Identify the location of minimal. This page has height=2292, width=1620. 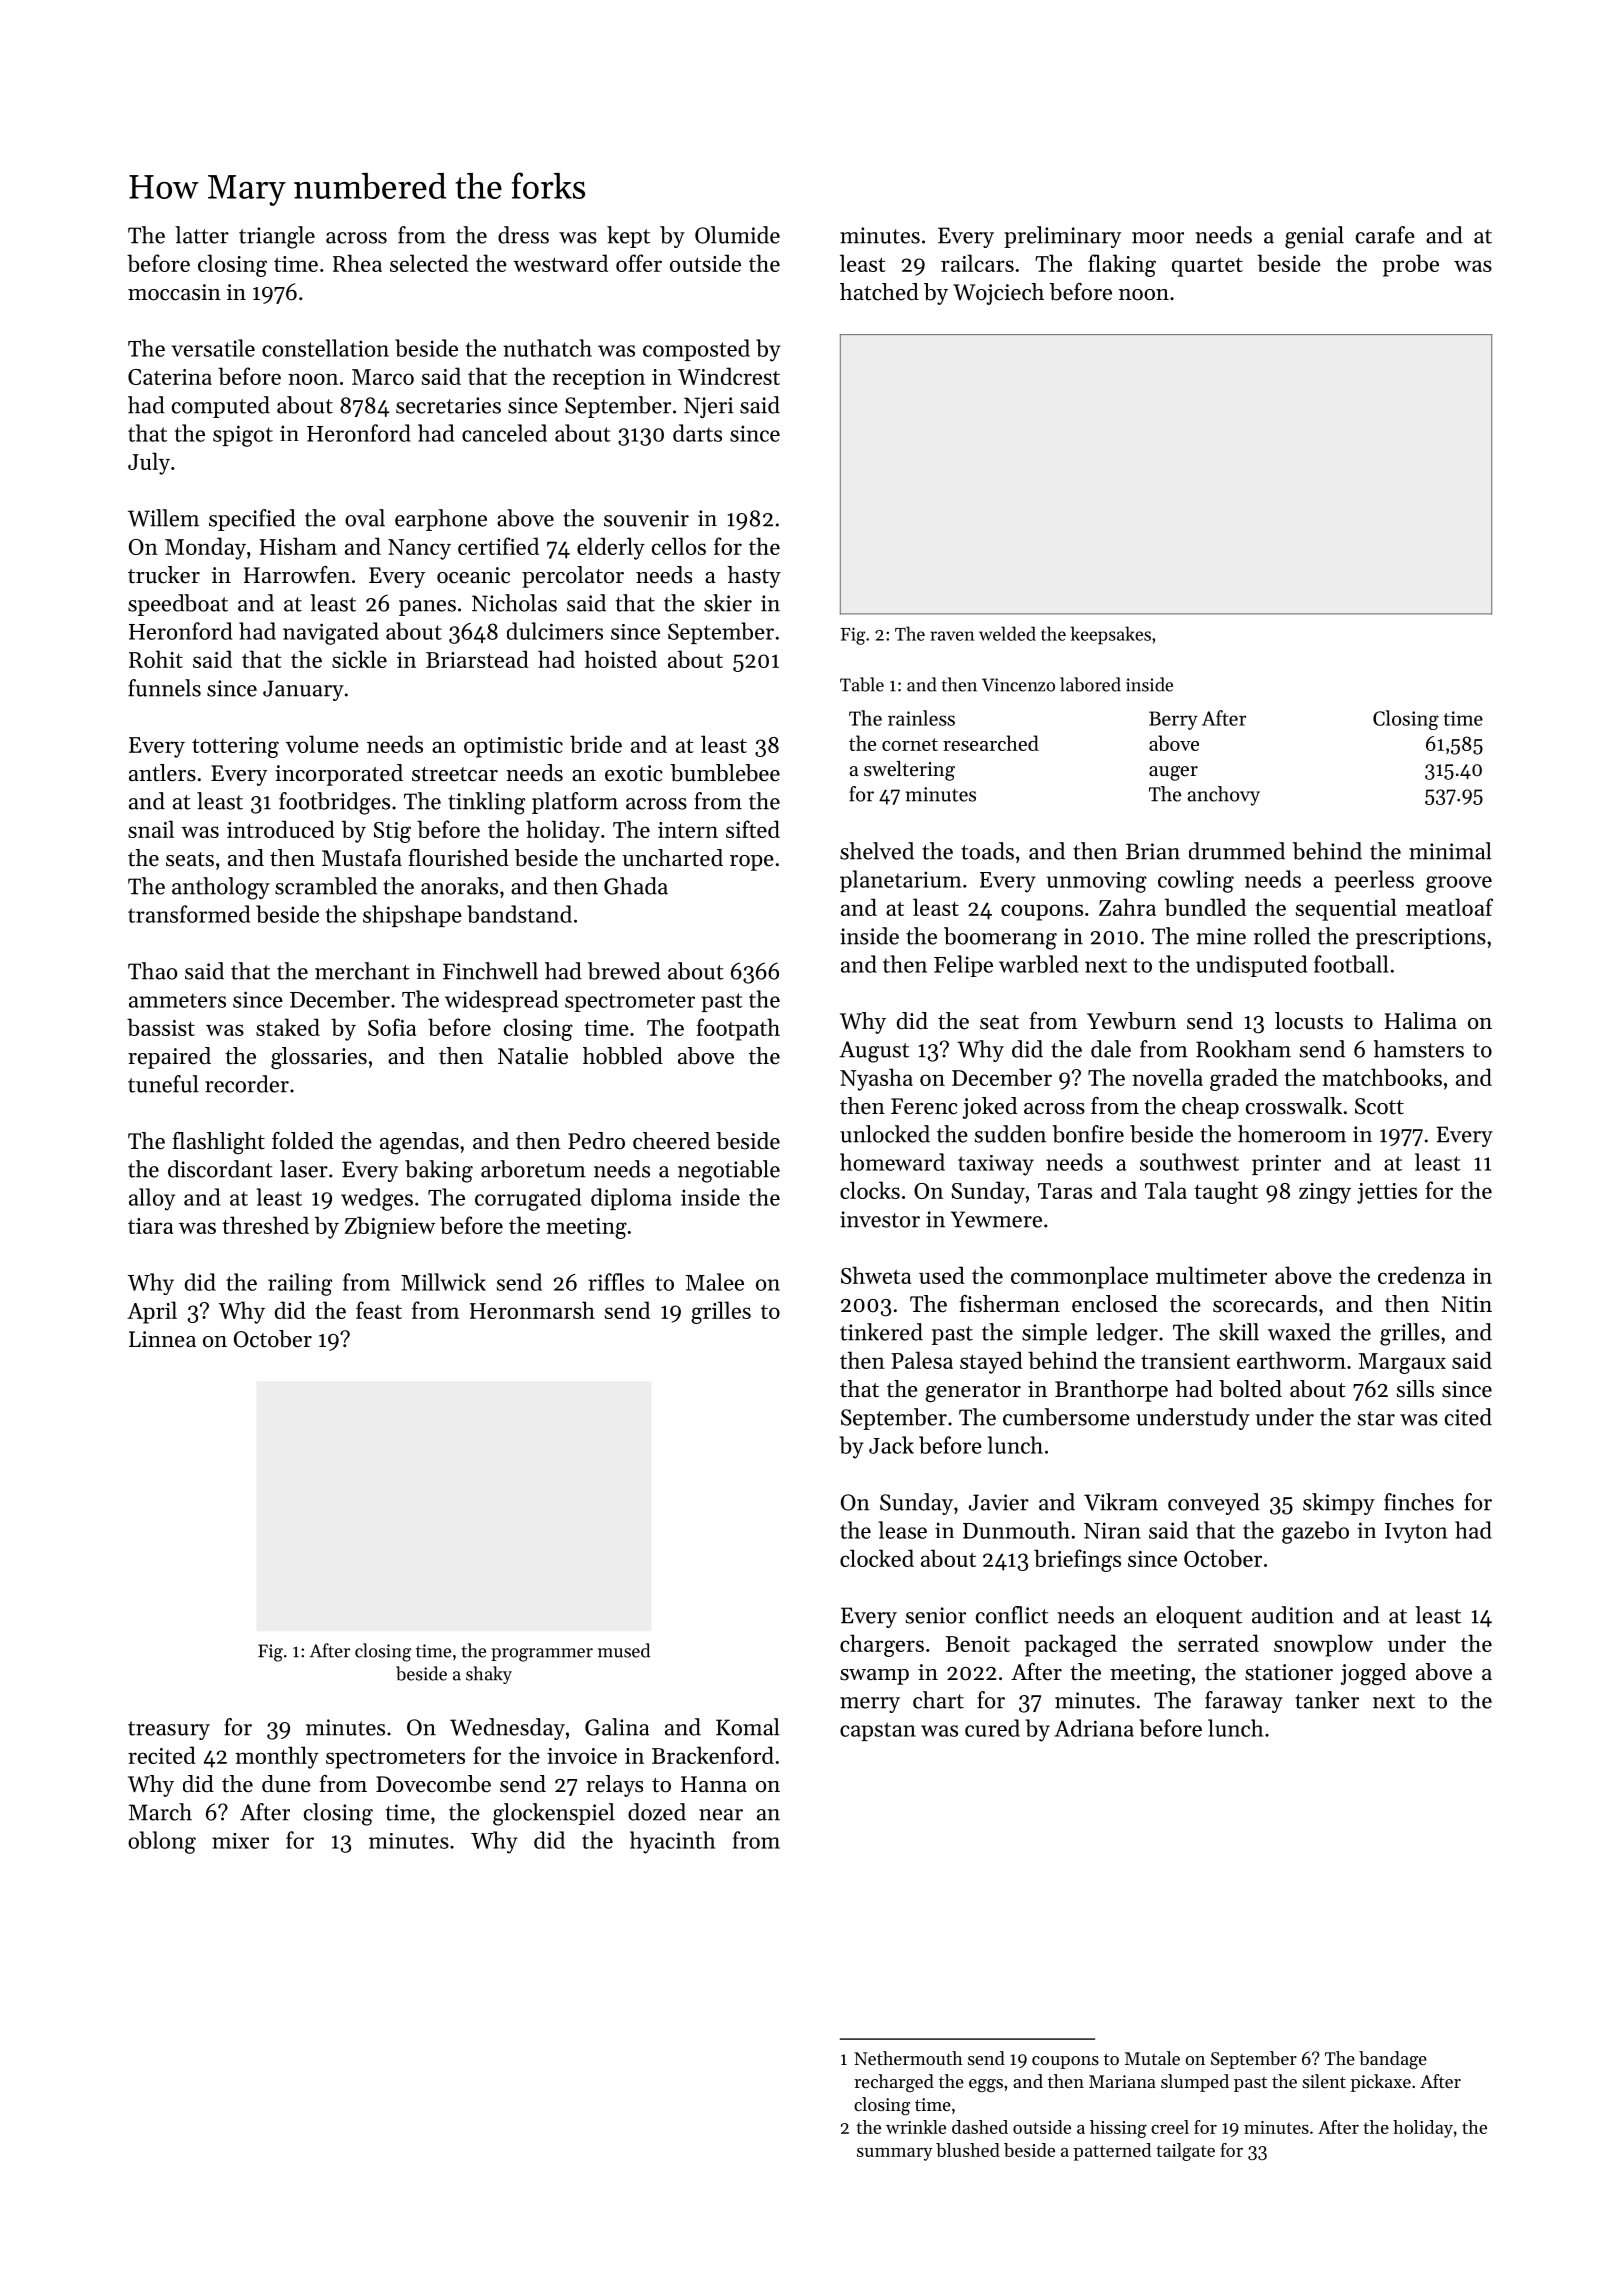
(1450, 851).
